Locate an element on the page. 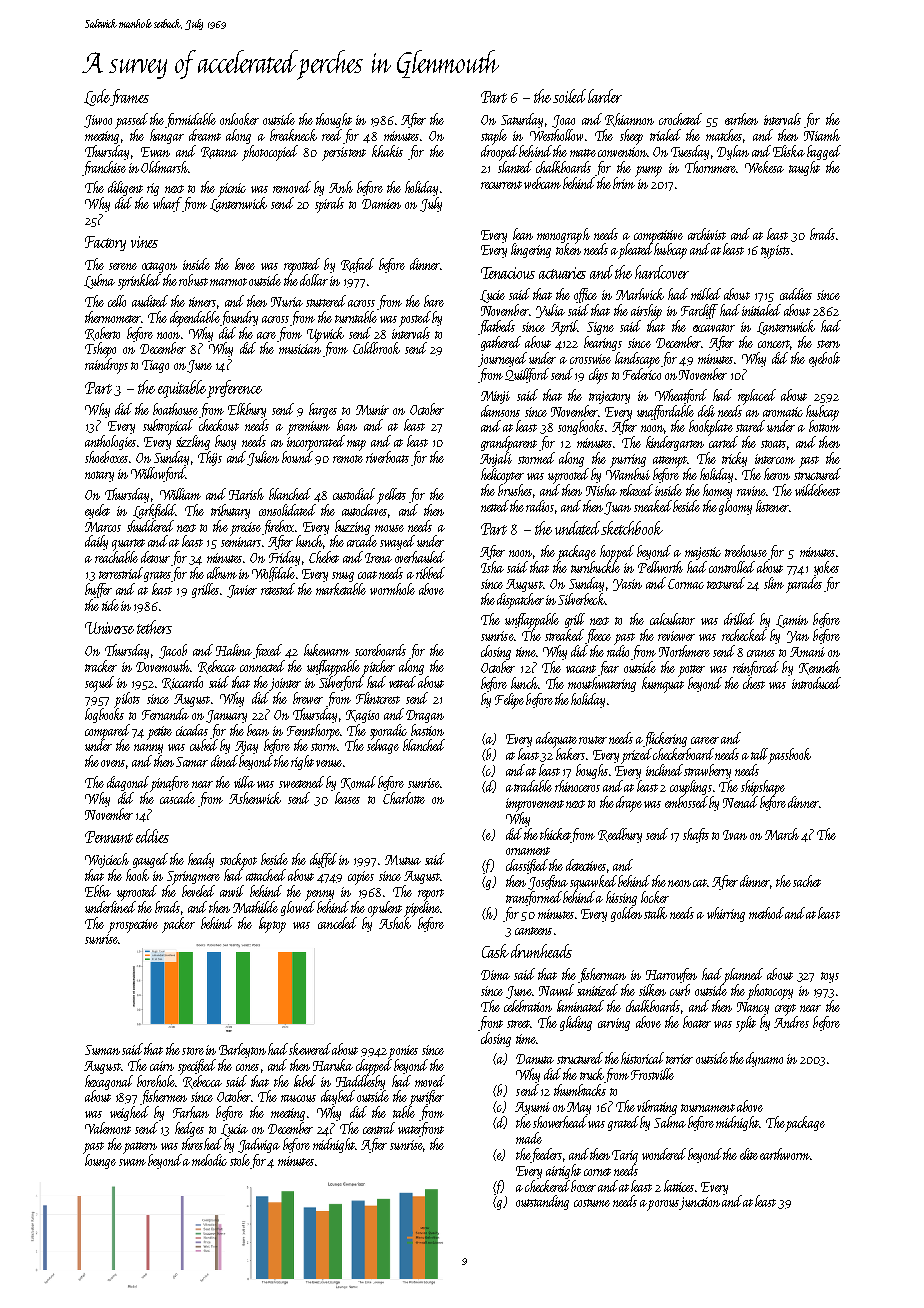 This document has width=924, height=1308. hedges is located at coordinates (189, 1129).
